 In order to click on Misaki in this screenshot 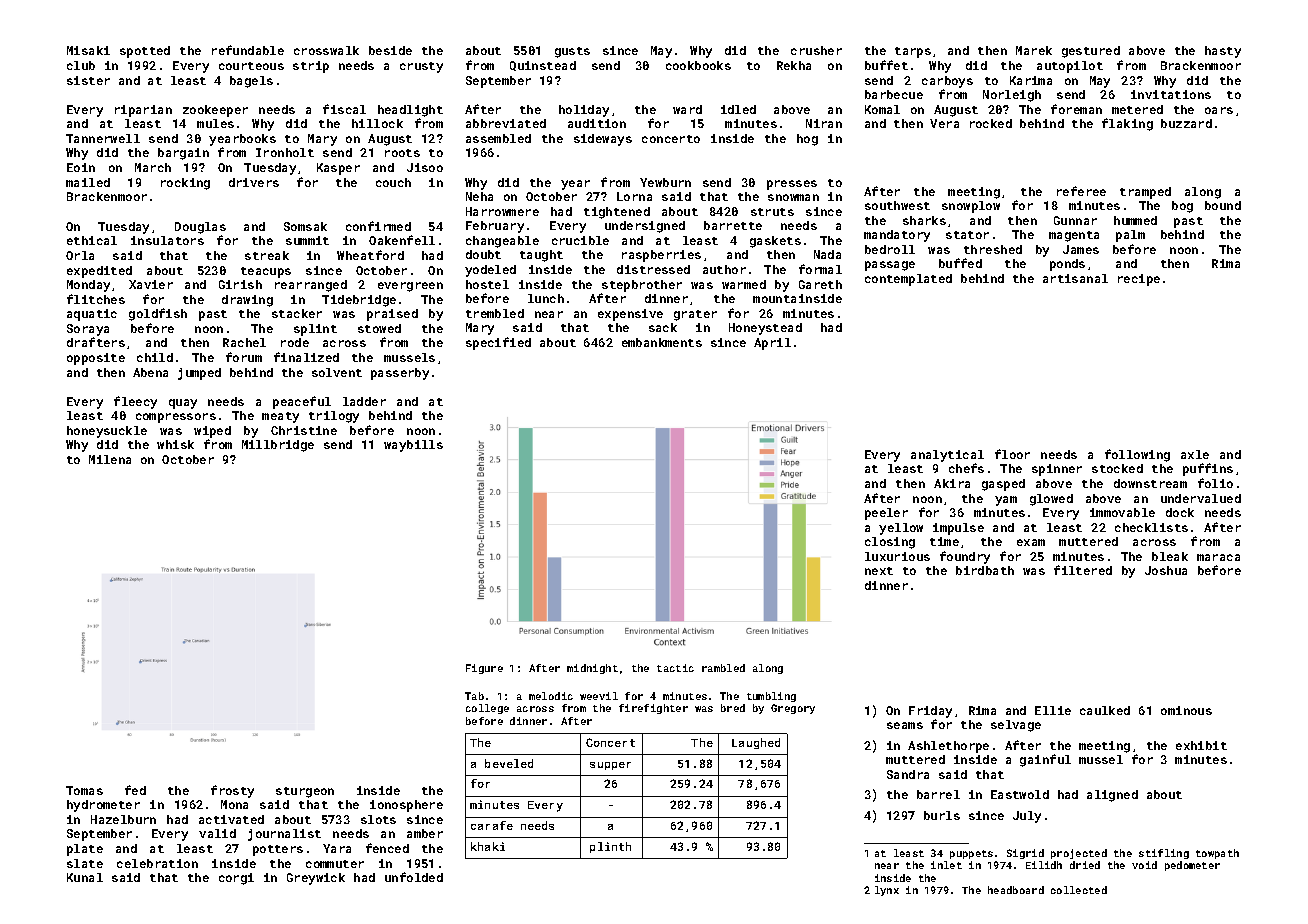, I will do `click(88, 50)`.
